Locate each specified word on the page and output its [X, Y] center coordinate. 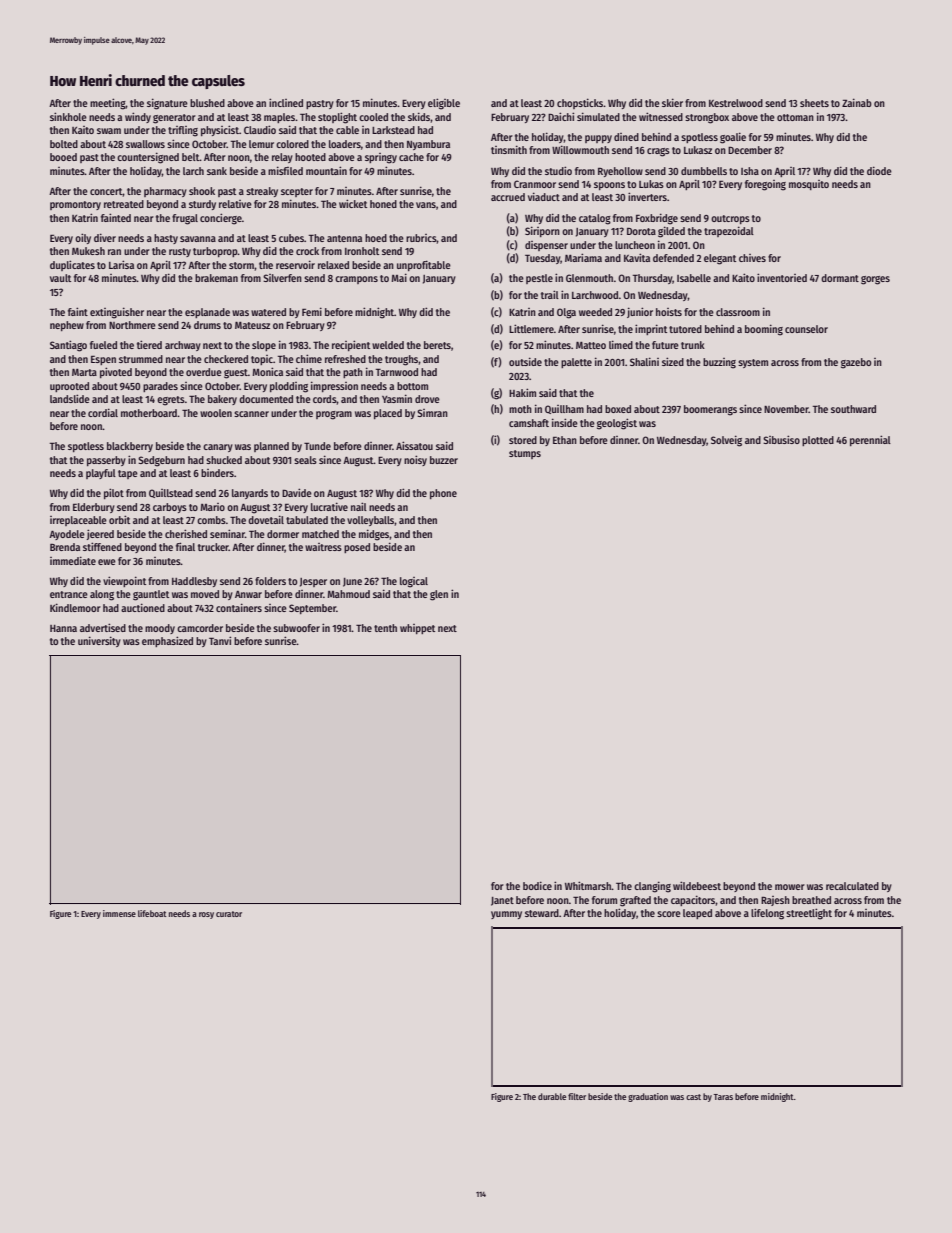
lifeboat [152, 913]
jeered [100, 534]
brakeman [216, 278]
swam [109, 131]
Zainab [857, 102]
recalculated [852, 886]
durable [552, 1096]
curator [229, 914]
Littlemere [531, 328]
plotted [818, 441]
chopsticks [580, 103]
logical [414, 582]
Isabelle [694, 278]
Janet [502, 901]
